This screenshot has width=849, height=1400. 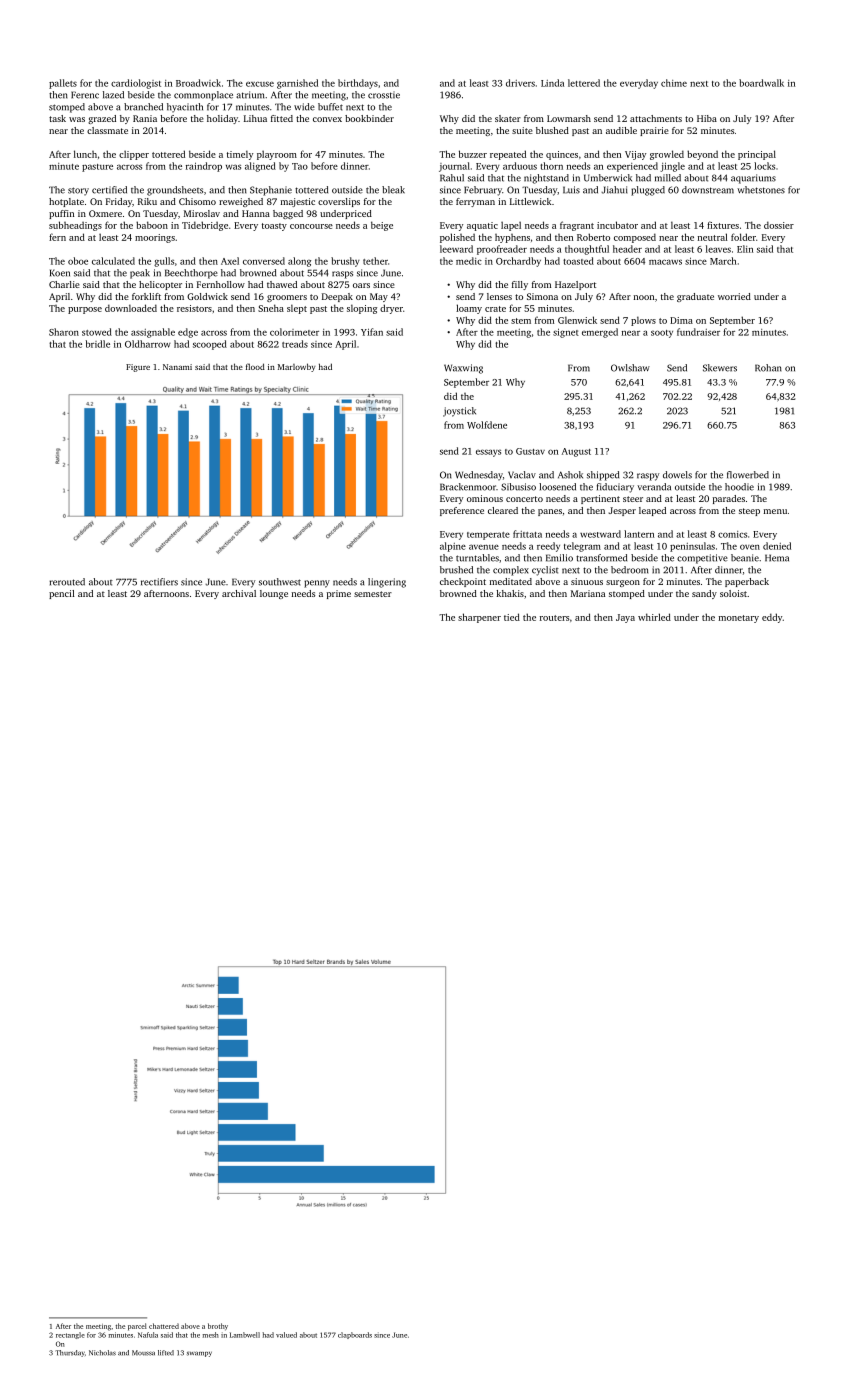 I want to click on boardwalk, so click(x=761, y=83).
